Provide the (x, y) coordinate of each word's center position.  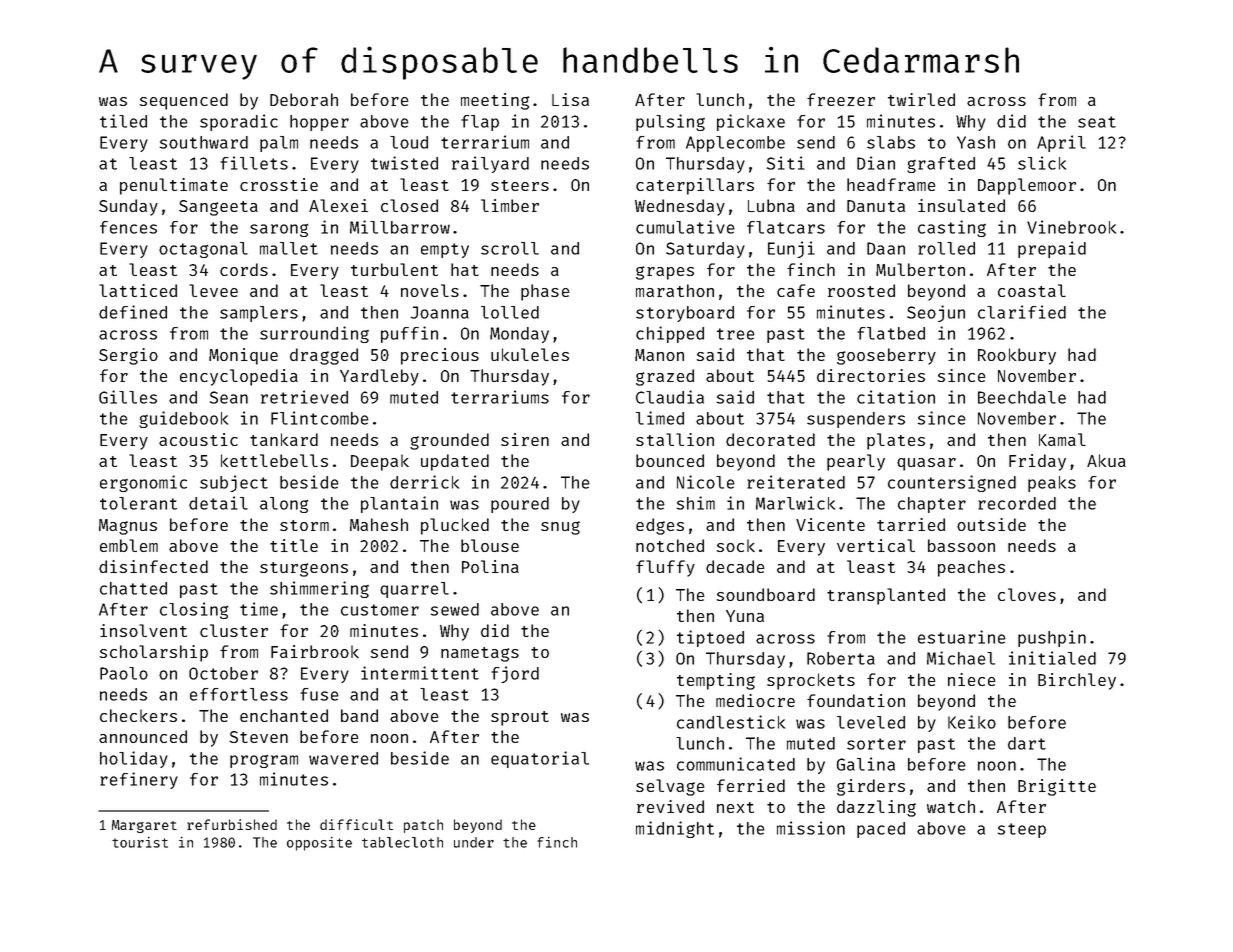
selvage (670, 787)
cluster (234, 630)
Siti (786, 163)
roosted (861, 290)
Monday (519, 335)
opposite (319, 844)
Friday (1037, 462)
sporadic (239, 122)
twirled (921, 99)
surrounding (314, 334)
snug (560, 528)
